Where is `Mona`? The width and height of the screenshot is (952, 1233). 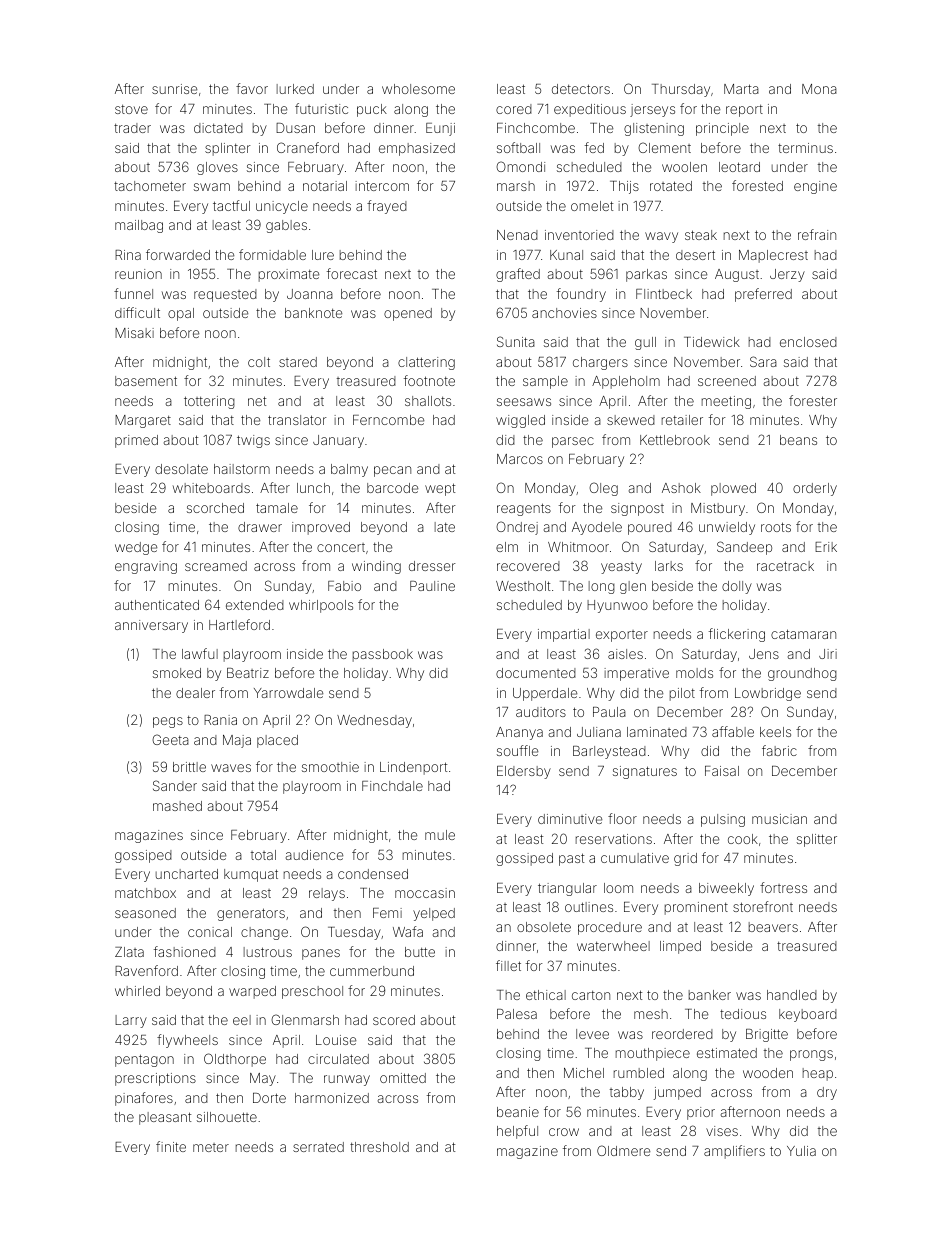
Mona is located at coordinates (819, 89).
